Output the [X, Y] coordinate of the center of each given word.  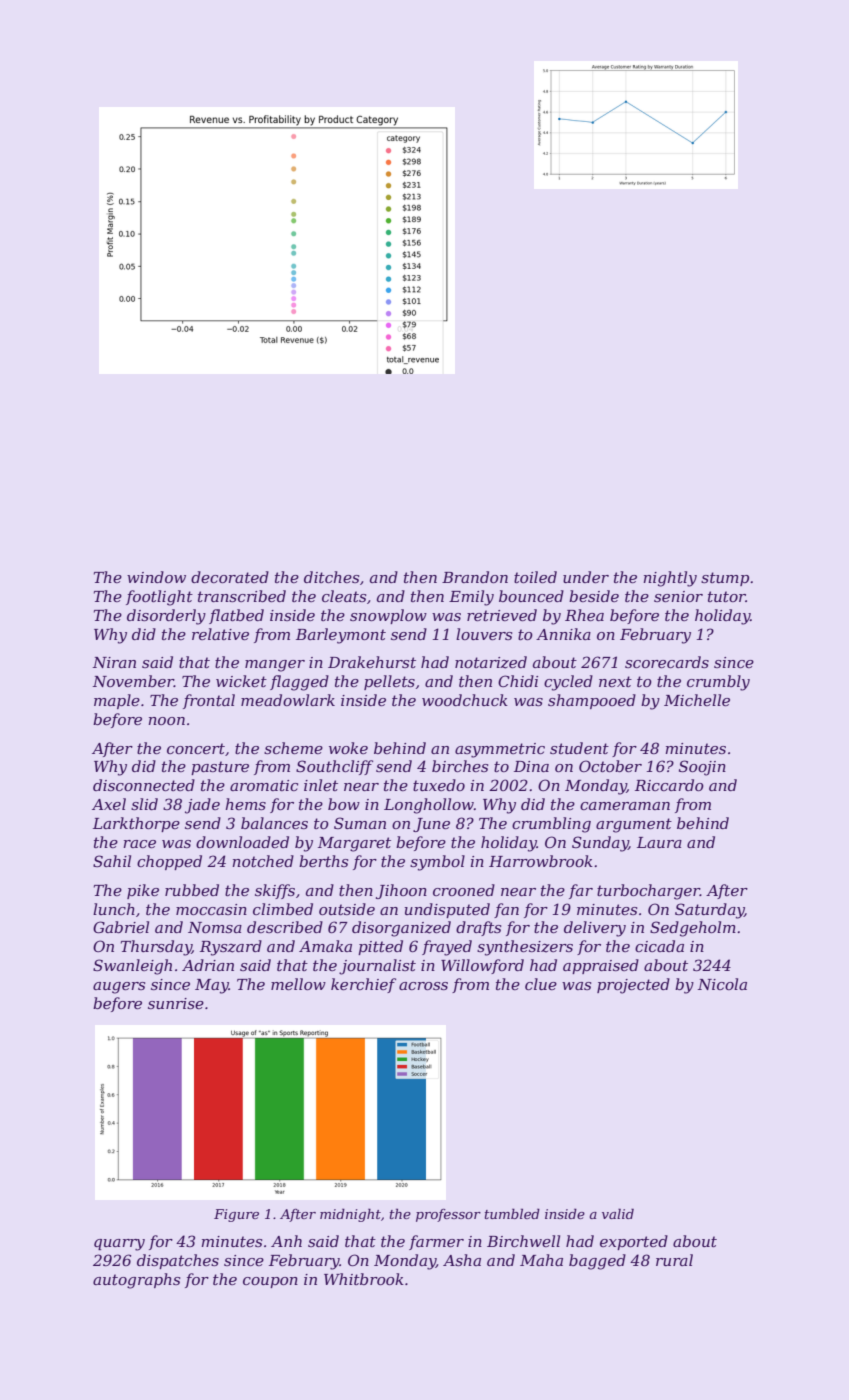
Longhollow [429, 806]
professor [448, 1215]
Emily [471, 598]
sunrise [176, 1003]
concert [196, 748]
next [615, 681]
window [156, 577]
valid [618, 1214]
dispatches [178, 1261]
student [579, 748]
